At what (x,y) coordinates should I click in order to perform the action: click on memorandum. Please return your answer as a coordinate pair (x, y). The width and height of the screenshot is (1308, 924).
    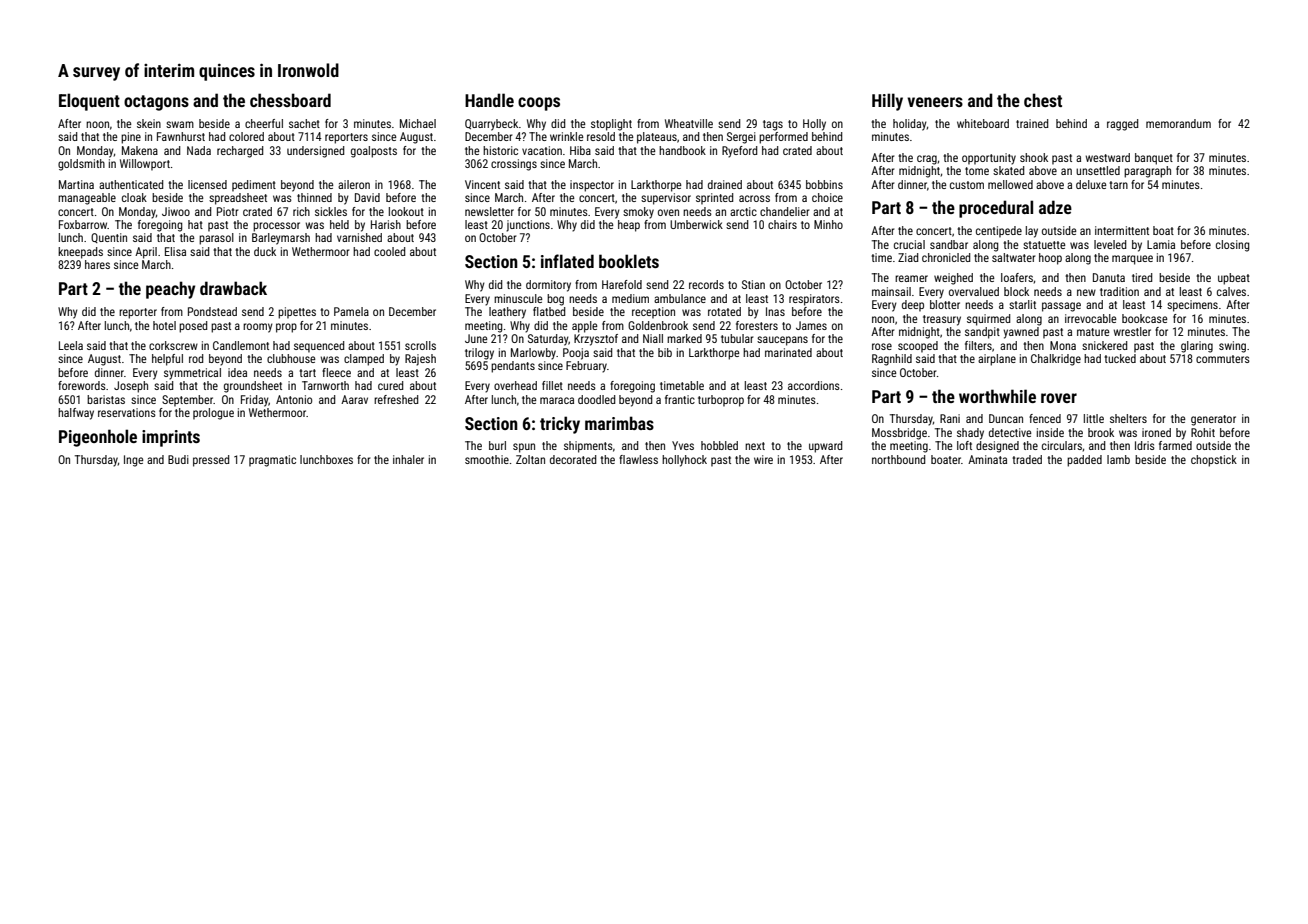
    Looking at the image, I should click on (1178, 123).
